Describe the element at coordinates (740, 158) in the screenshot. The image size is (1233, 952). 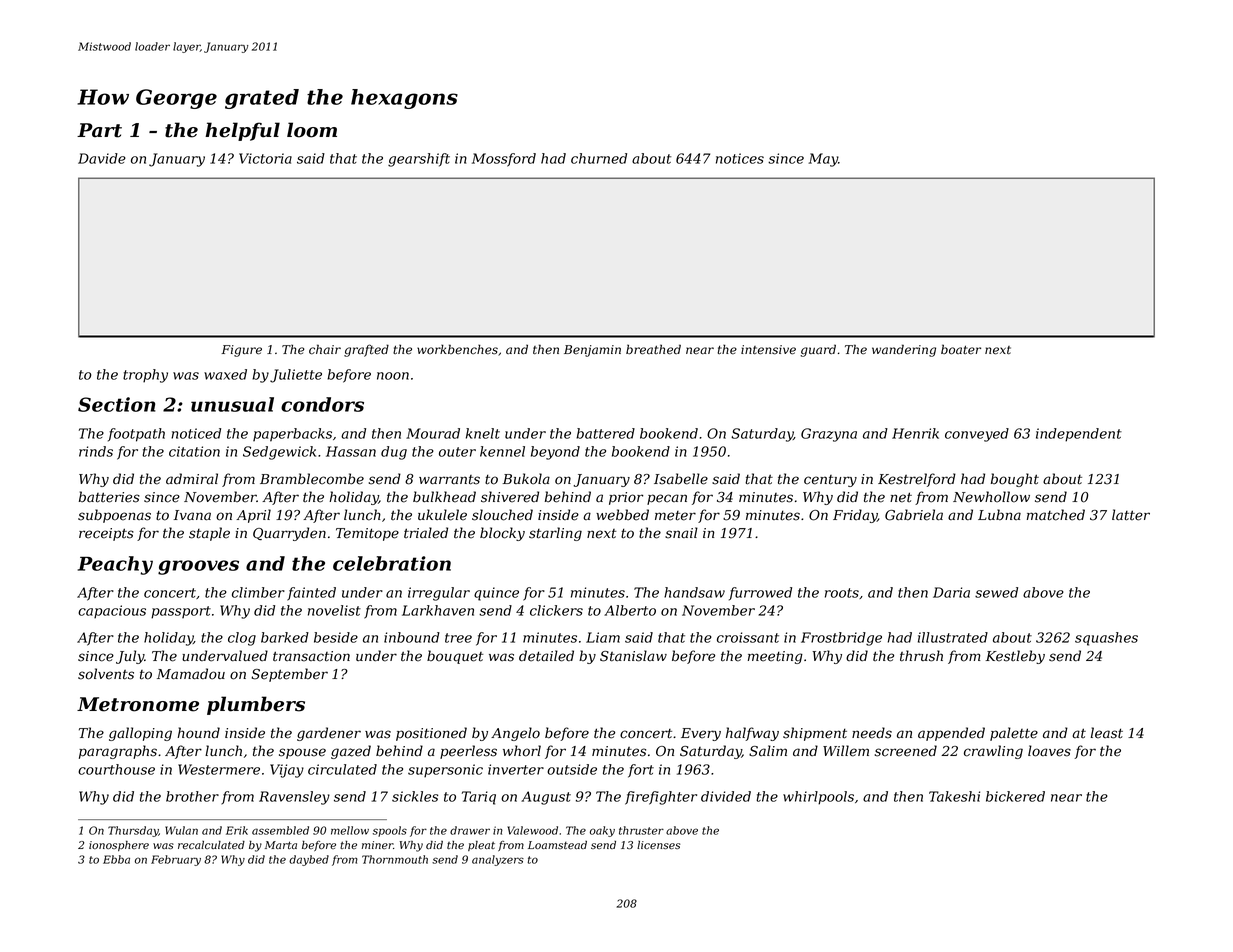
I see `notices` at that location.
